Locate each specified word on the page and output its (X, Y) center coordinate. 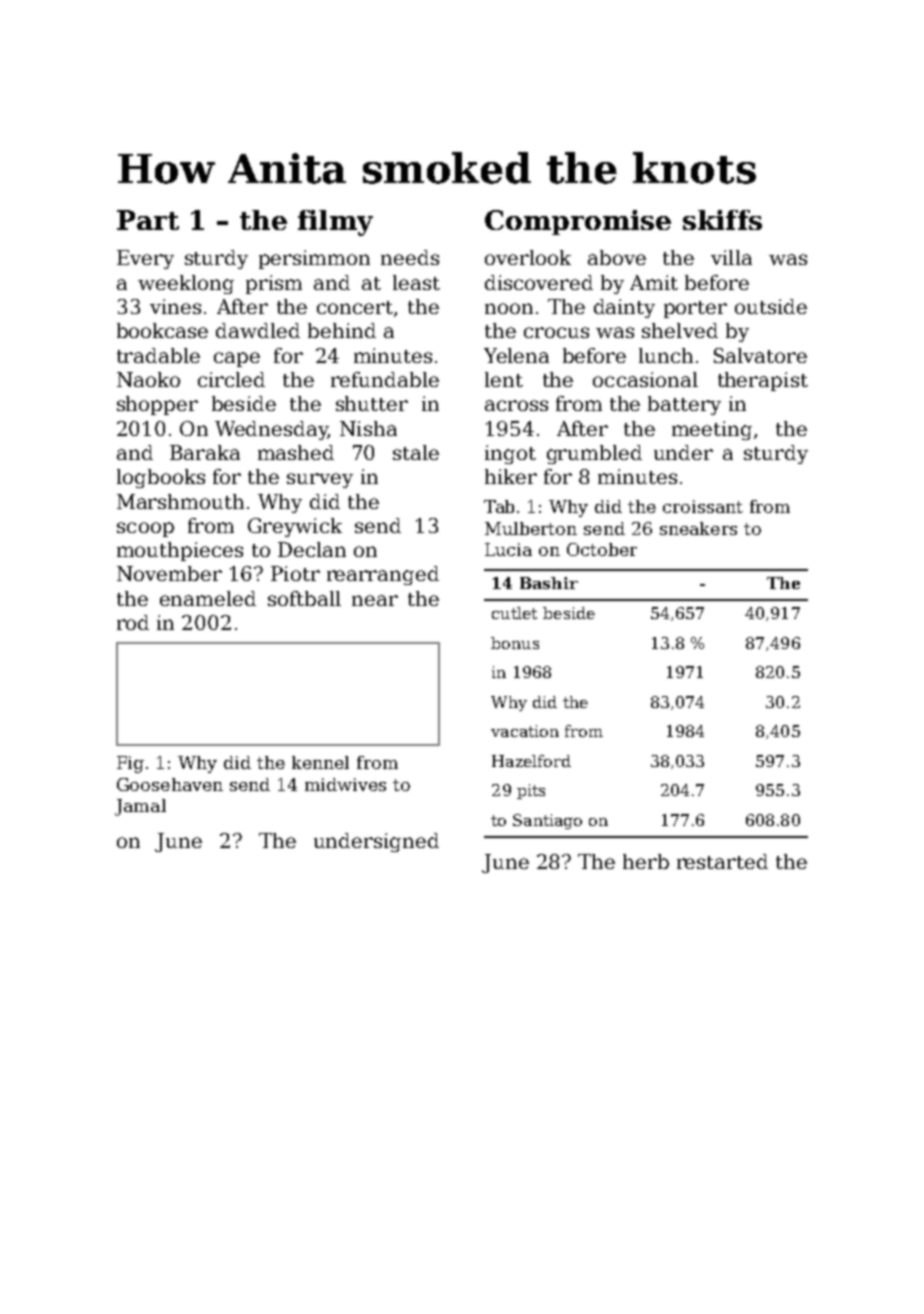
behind (342, 330)
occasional (645, 379)
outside (771, 306)
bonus (515, 643)
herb (646, 861)
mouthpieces (180, 551)
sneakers (698, 528)
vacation (525, 731)
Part (148, 220)
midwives (345, 784)
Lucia (508, 549)
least (416, 282)
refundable (385, 379)
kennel (320, 762)
